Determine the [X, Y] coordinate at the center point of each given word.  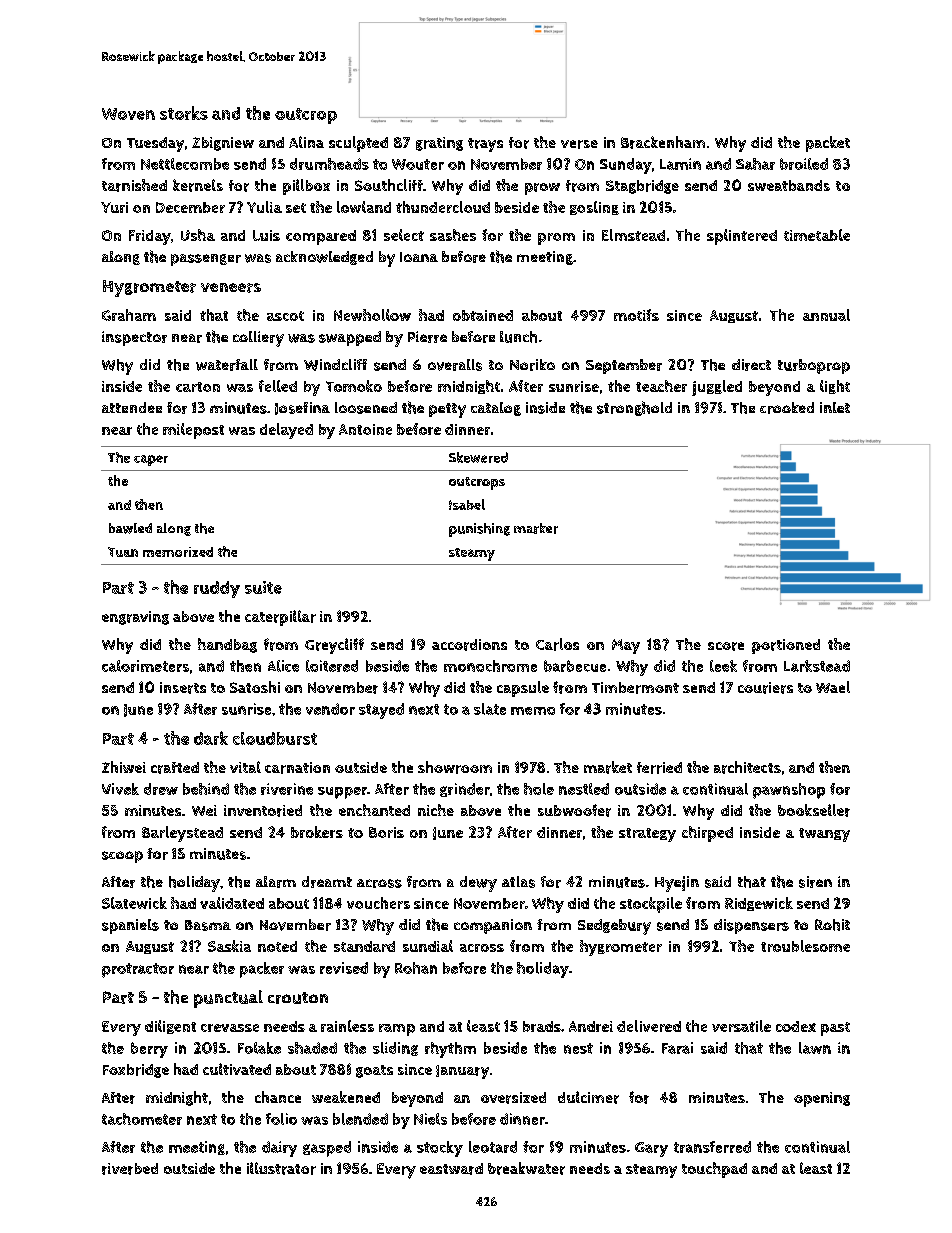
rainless [347, 1026]
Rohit [832, 925]
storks [184, 113]
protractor [138, 970]
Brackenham [663, 142]
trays [485, 145]
